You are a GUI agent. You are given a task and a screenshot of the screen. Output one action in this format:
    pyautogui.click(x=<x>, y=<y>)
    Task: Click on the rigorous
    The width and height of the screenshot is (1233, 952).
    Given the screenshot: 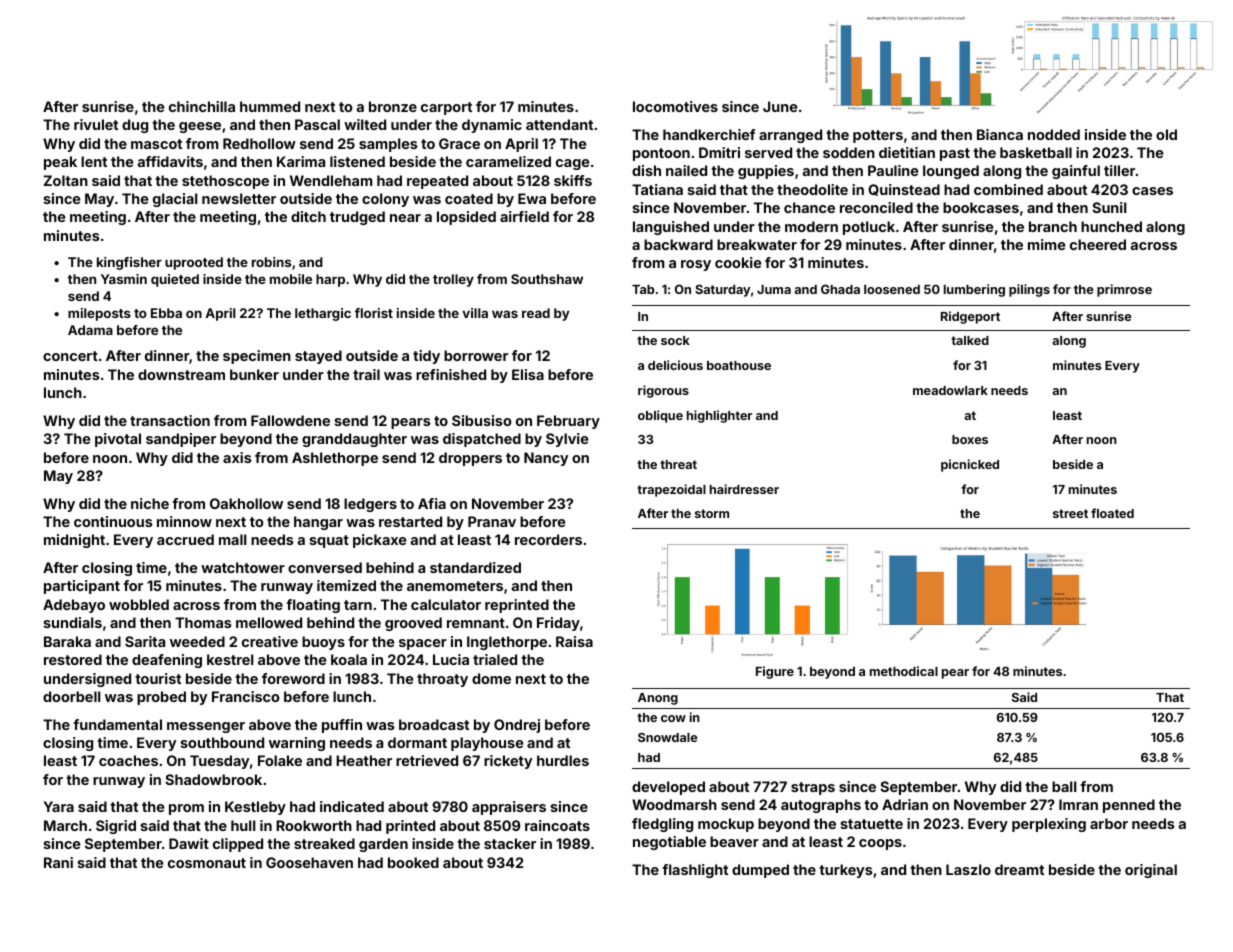 What is the action you would take?
    pyautogui.click(x=663, y=391)
